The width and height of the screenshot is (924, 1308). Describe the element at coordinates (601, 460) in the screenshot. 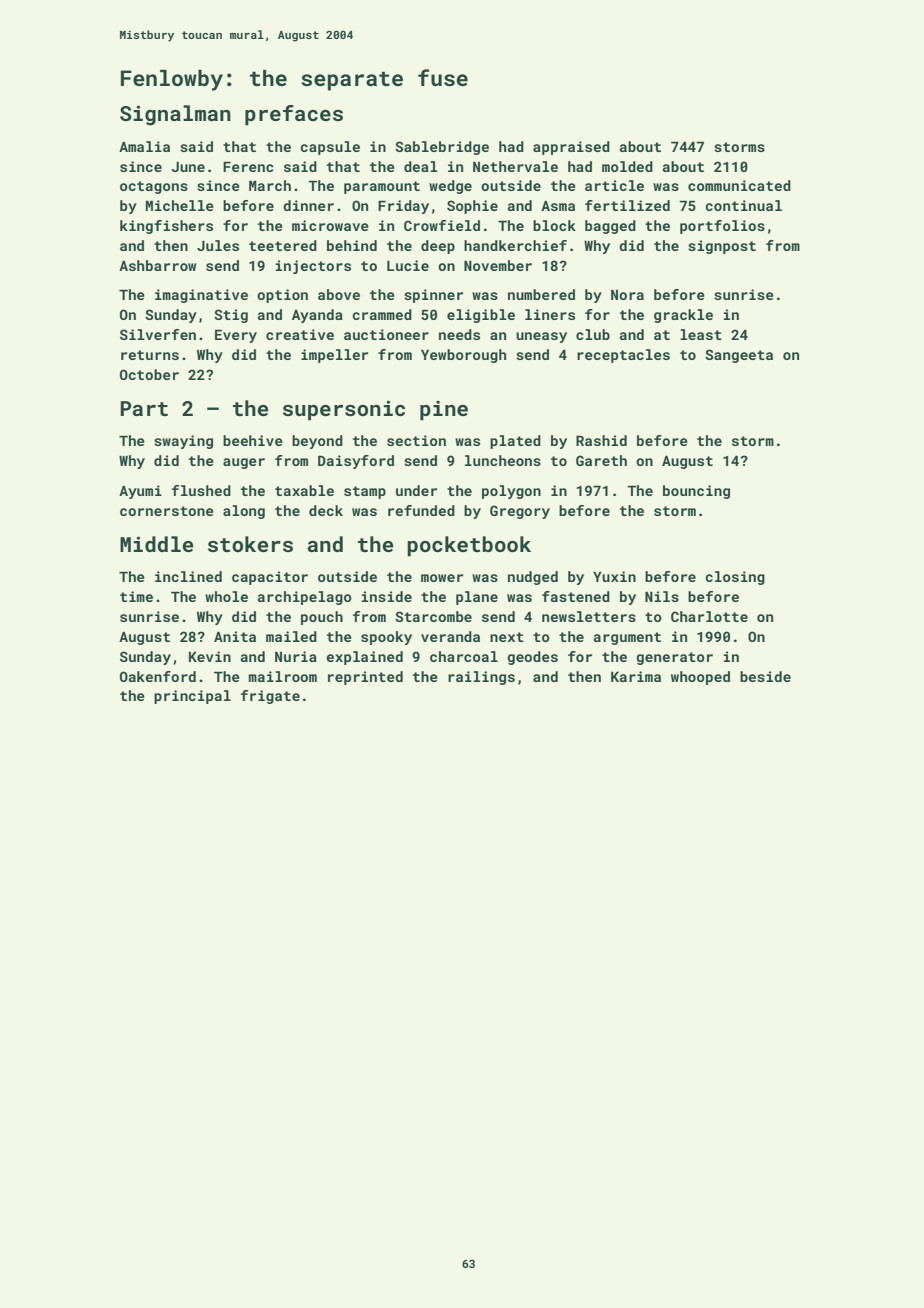

I see `Gareth` at that location.
